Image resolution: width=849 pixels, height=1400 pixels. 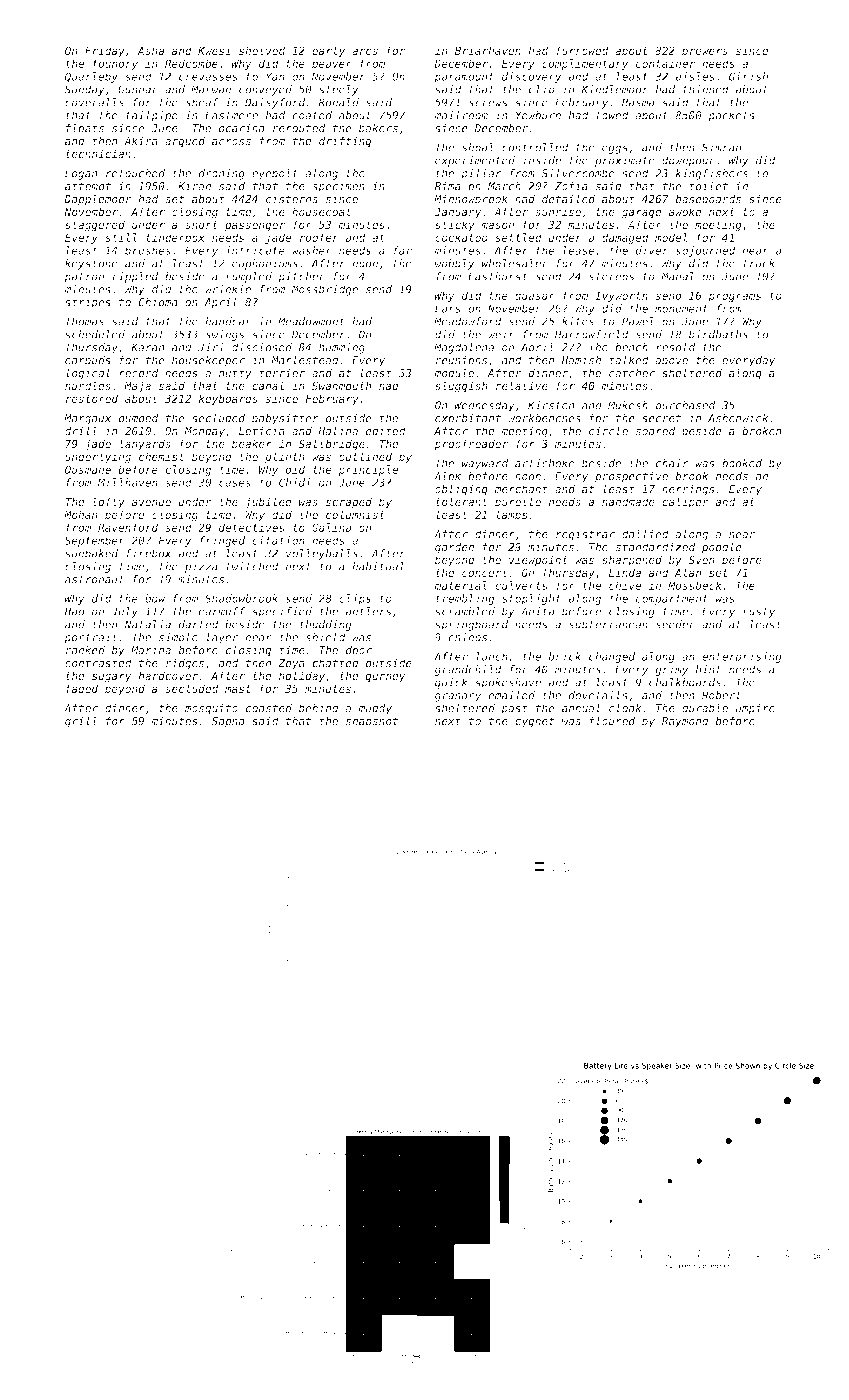 What do you see at coordinates (722, 548) in the page?
I see `poodle` at bounding box center [722, 548].
